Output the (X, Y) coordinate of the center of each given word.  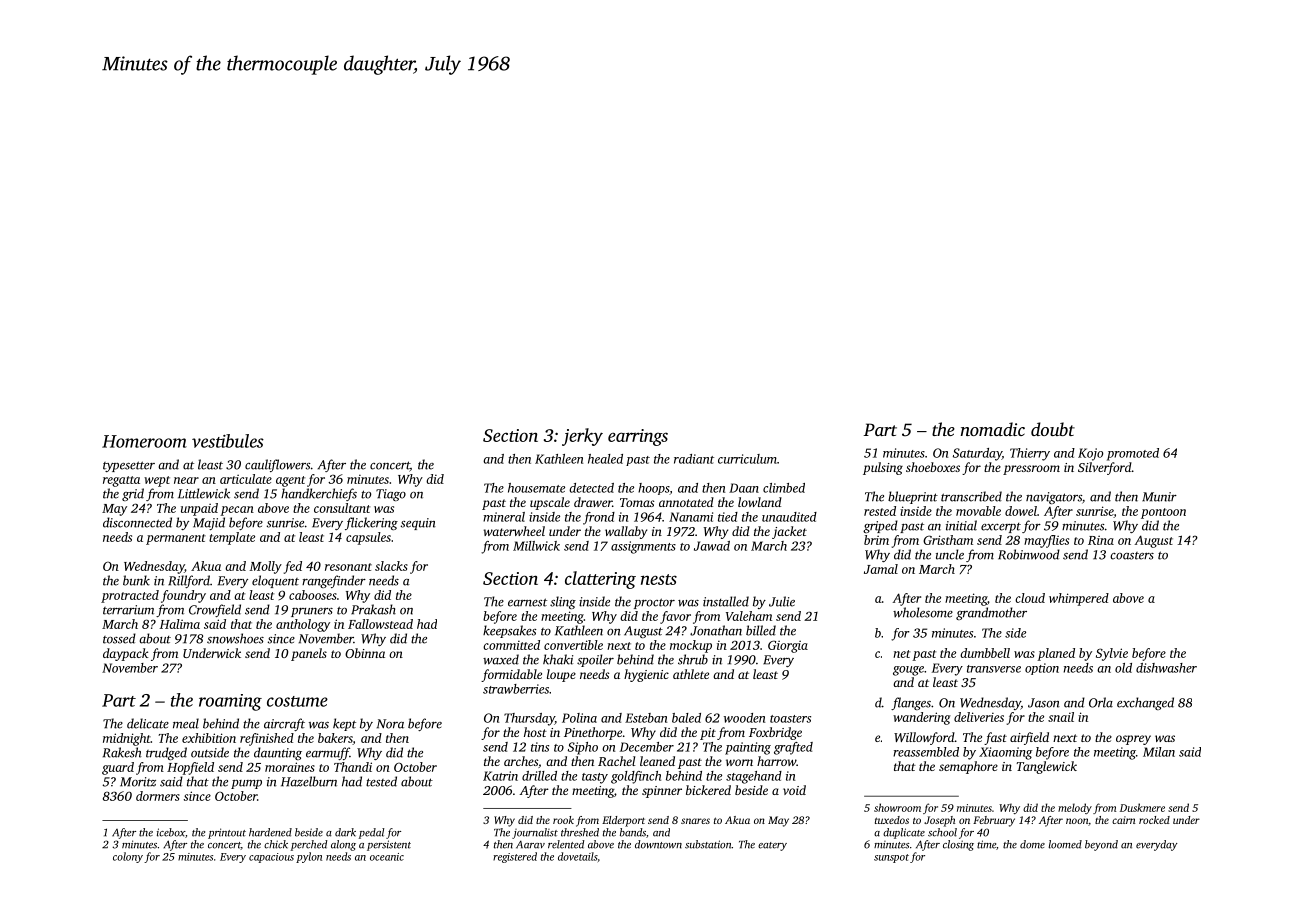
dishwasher (1166, 668)
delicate (148, 723)
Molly (266, 567)
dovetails (577, 856)
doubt (1053, 429)
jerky (582, 437)
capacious (271, 858)
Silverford (1105, 468)
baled (686, 718)
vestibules (228, 441)
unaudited (789, 517)
